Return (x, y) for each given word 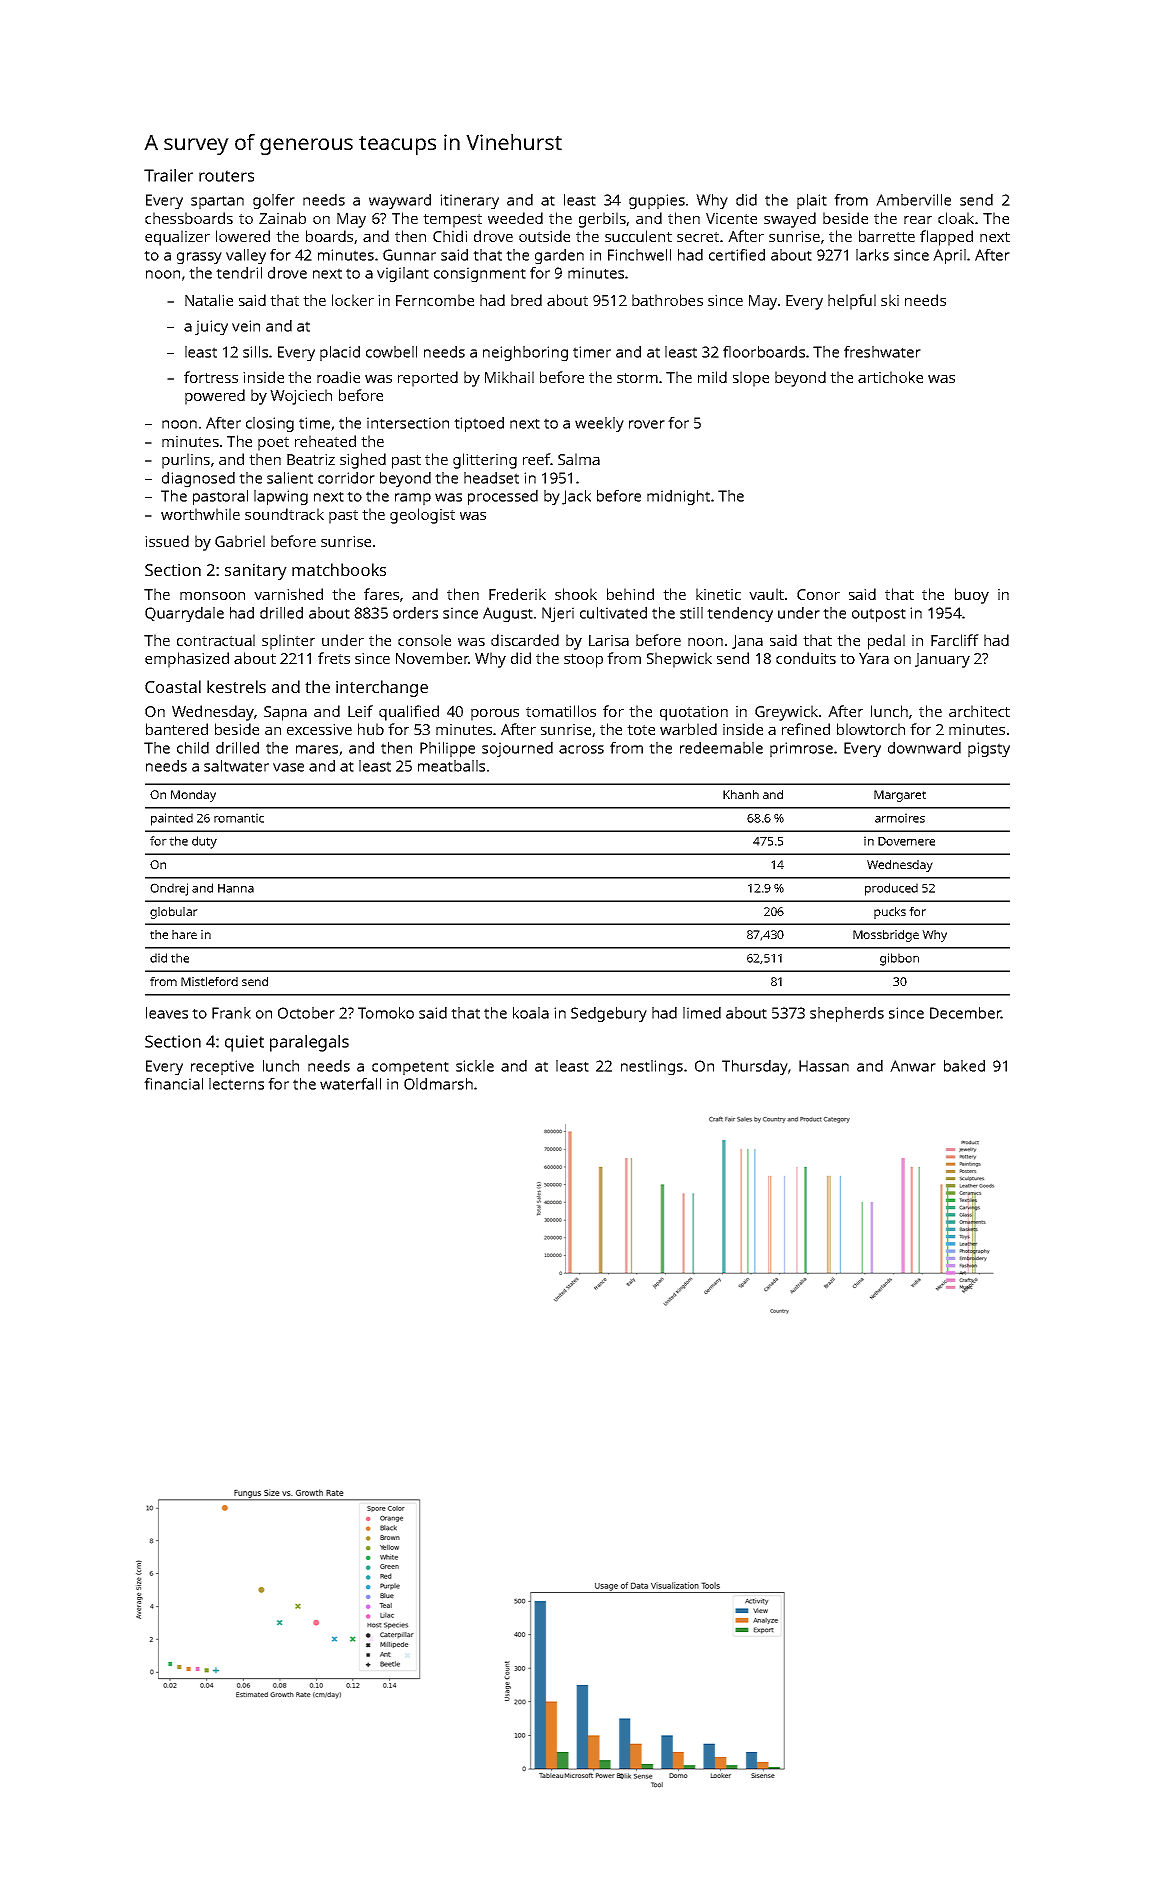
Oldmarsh (438, 1084)
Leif (360, 711)
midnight (678, 497)
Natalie (209, 300)
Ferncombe (435, 300)
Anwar (913, 1066)
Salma (579, 459)
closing (270, 424)
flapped (946, 238)
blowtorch (871, 729)
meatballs (451, 766)
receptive (222, 1067)
